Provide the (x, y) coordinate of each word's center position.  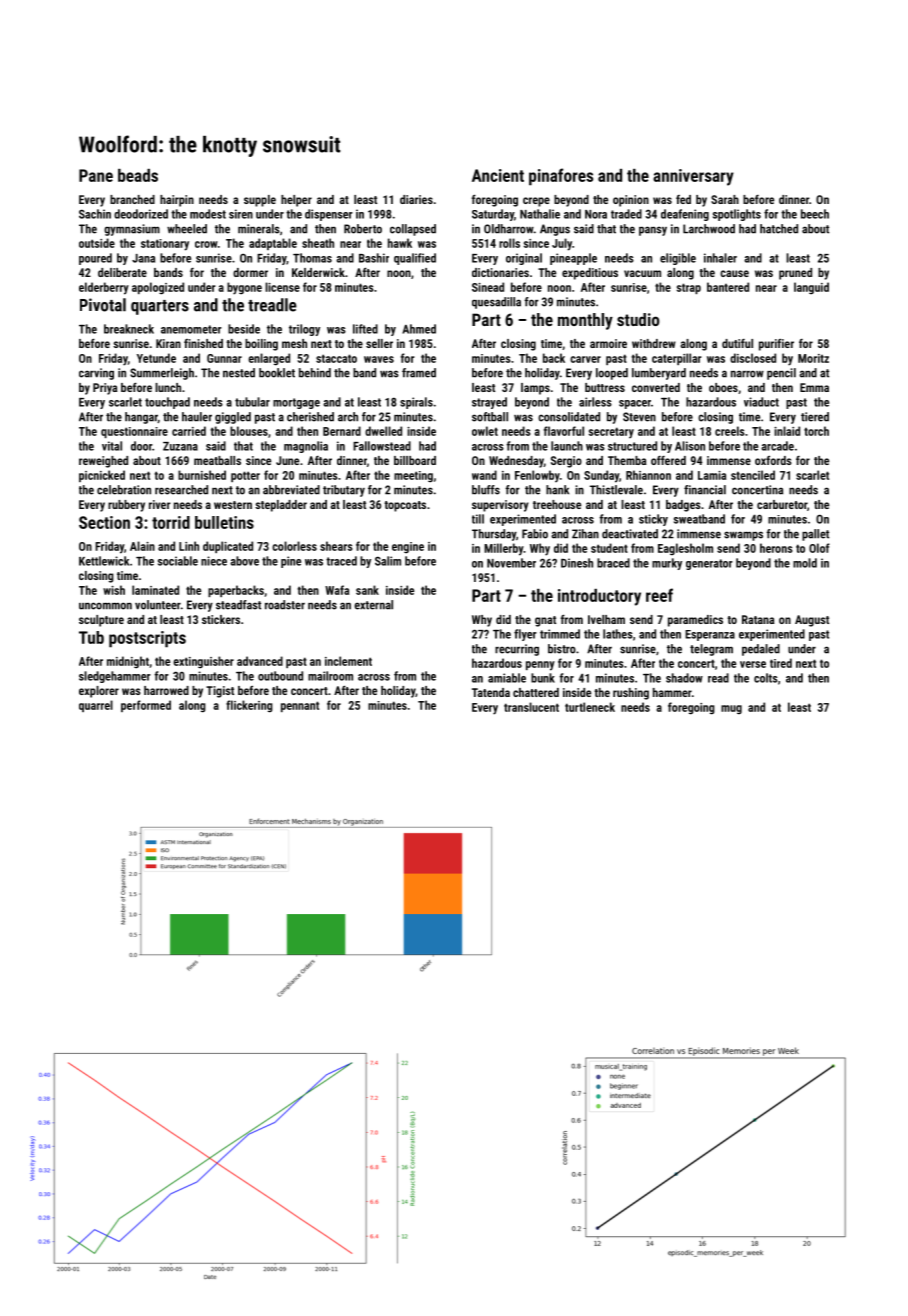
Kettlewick (104, 561)
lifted (365, 329)
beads (138, 175)
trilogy (304, 330)
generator (709, 564)
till (478, 519)
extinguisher (203, 662)
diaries (416, 199)
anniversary (693, 177)
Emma (814, 387)
